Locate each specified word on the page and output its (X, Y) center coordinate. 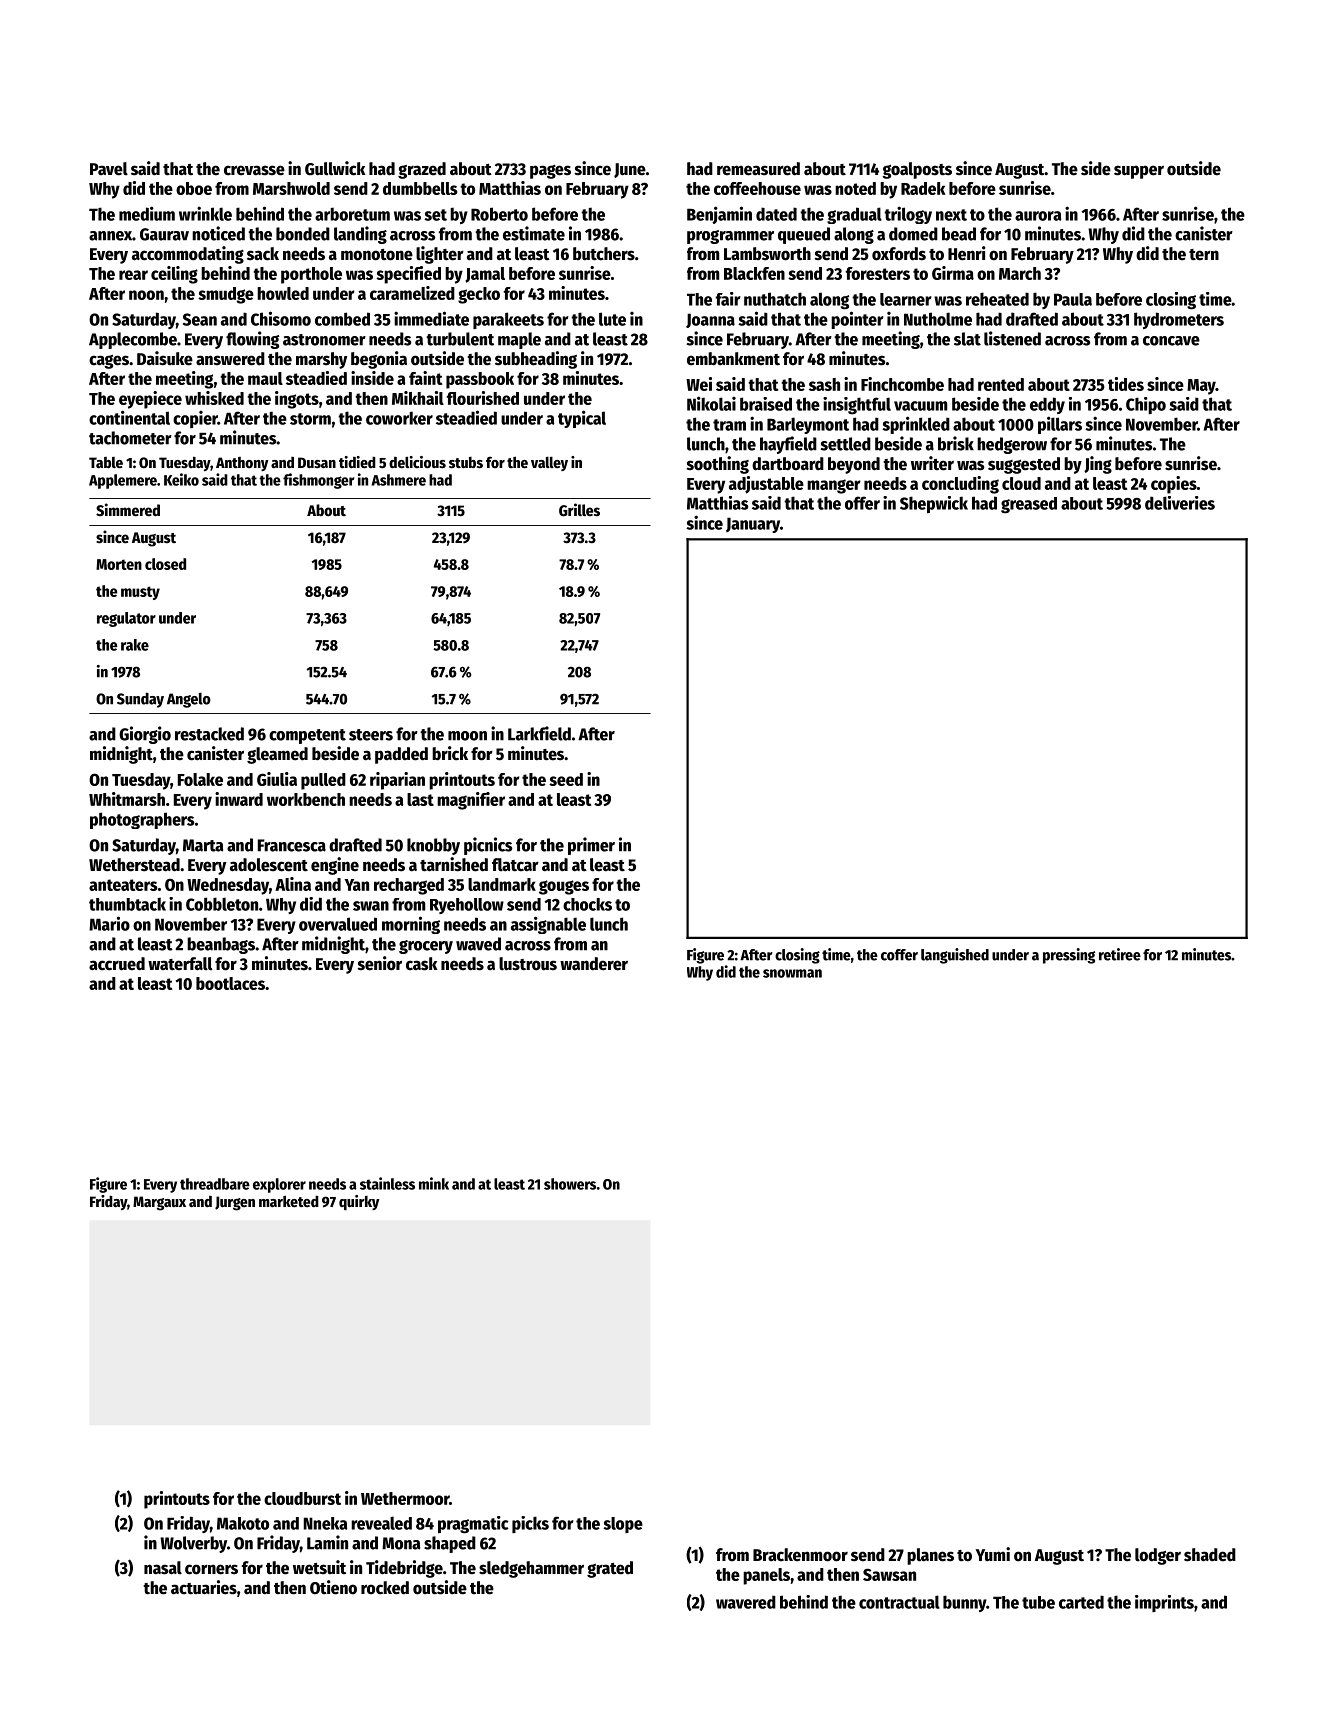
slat (967, 339)
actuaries (204, 1587)
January (753, 525)
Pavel (109, 169)
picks (530, 1524)
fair (728, 299)
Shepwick (934, 504)
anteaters (123, 885)
